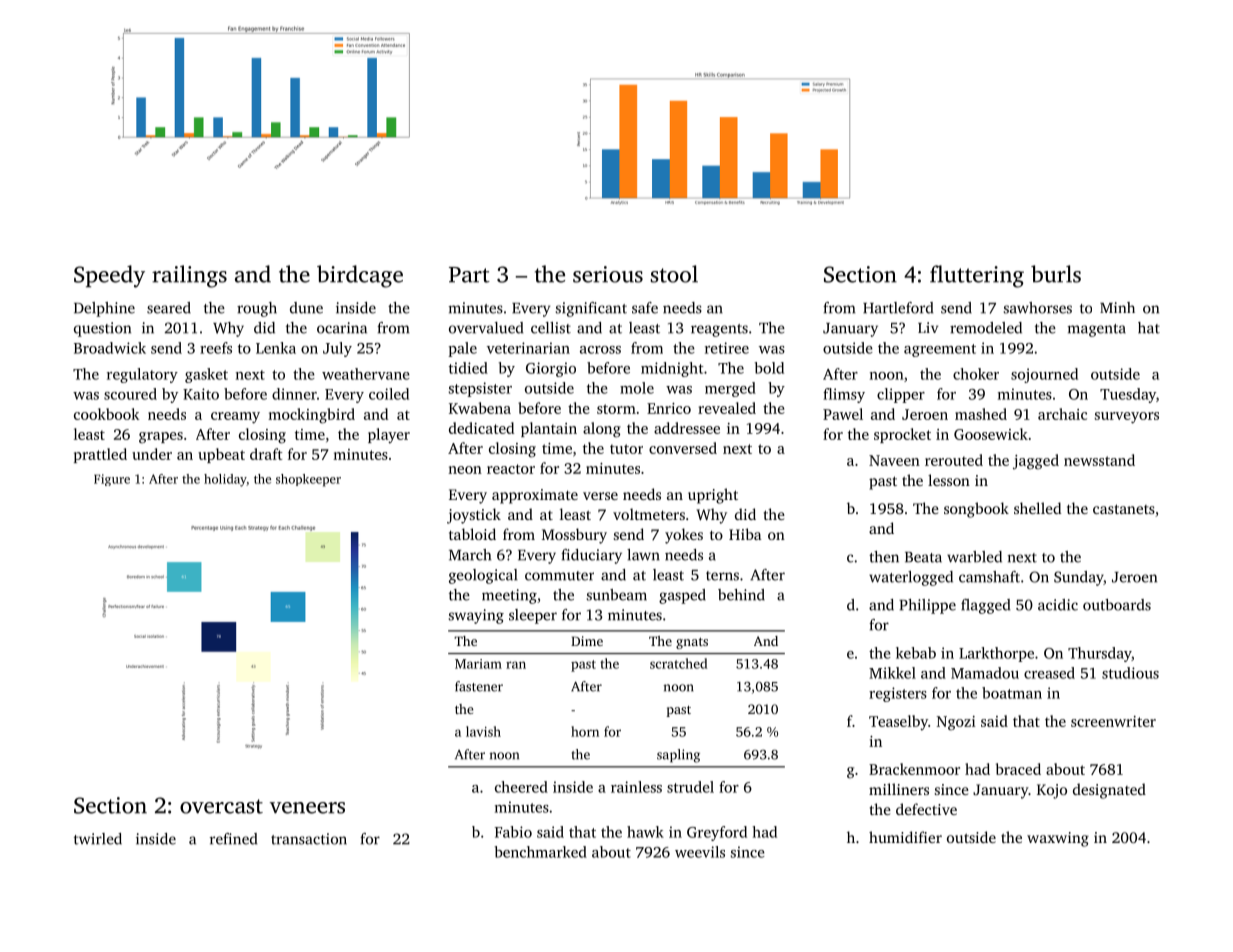 The width and height of the document is (1233, 952). Describe the element at coordinates (98, 839) in the document. I see `twirled` at that location.
